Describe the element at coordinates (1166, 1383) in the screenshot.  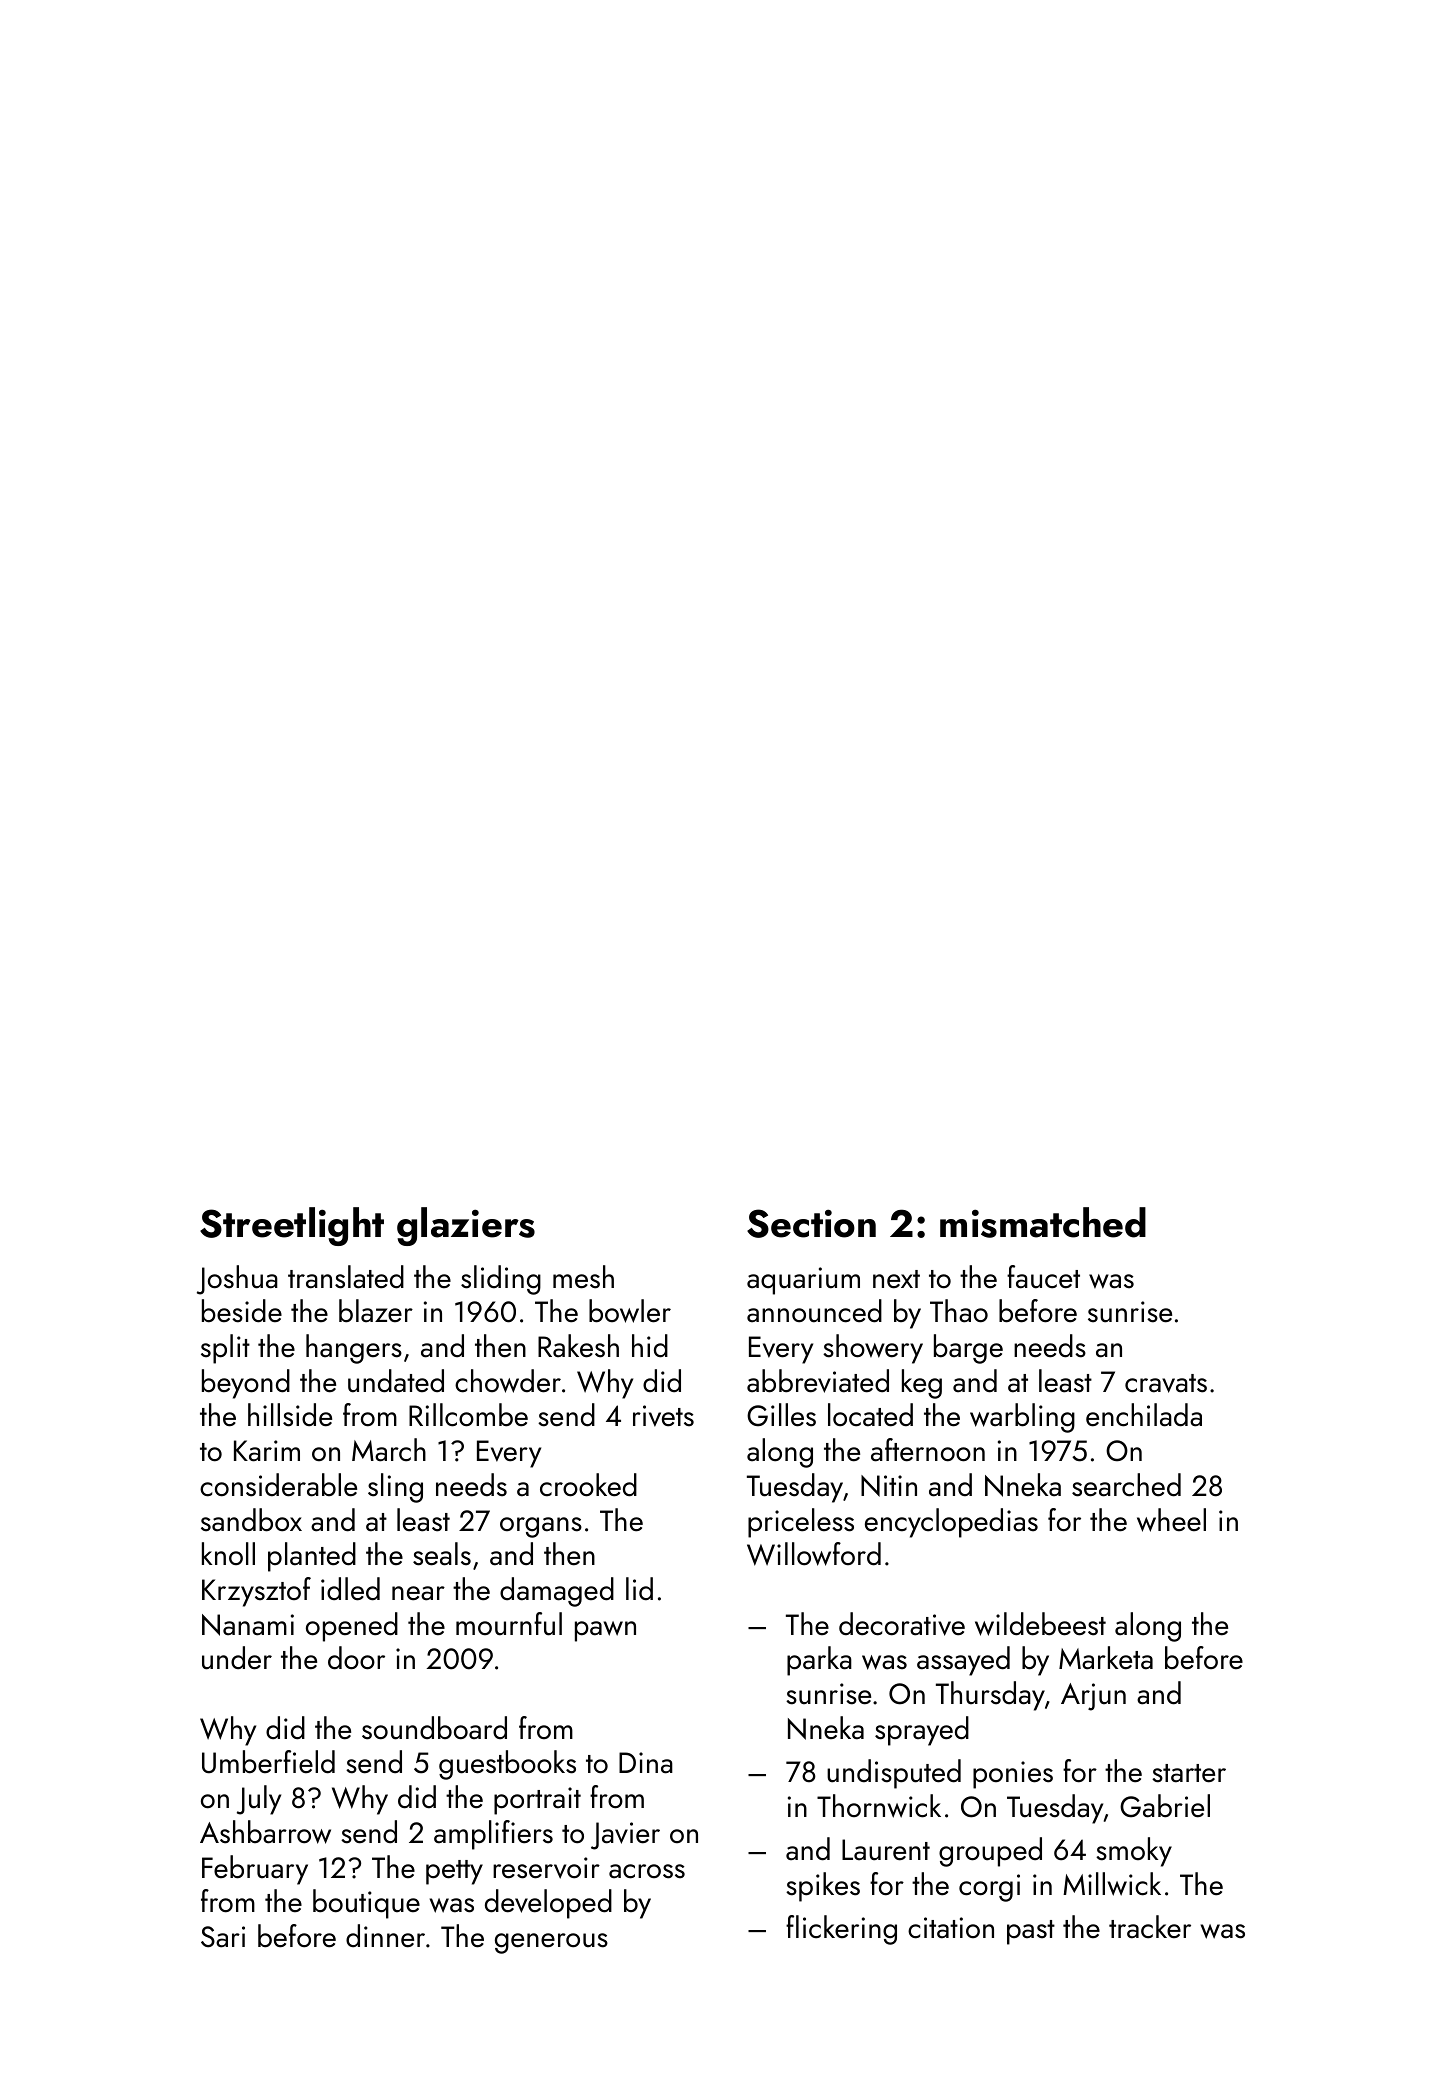
I see `cravats` at that location.
